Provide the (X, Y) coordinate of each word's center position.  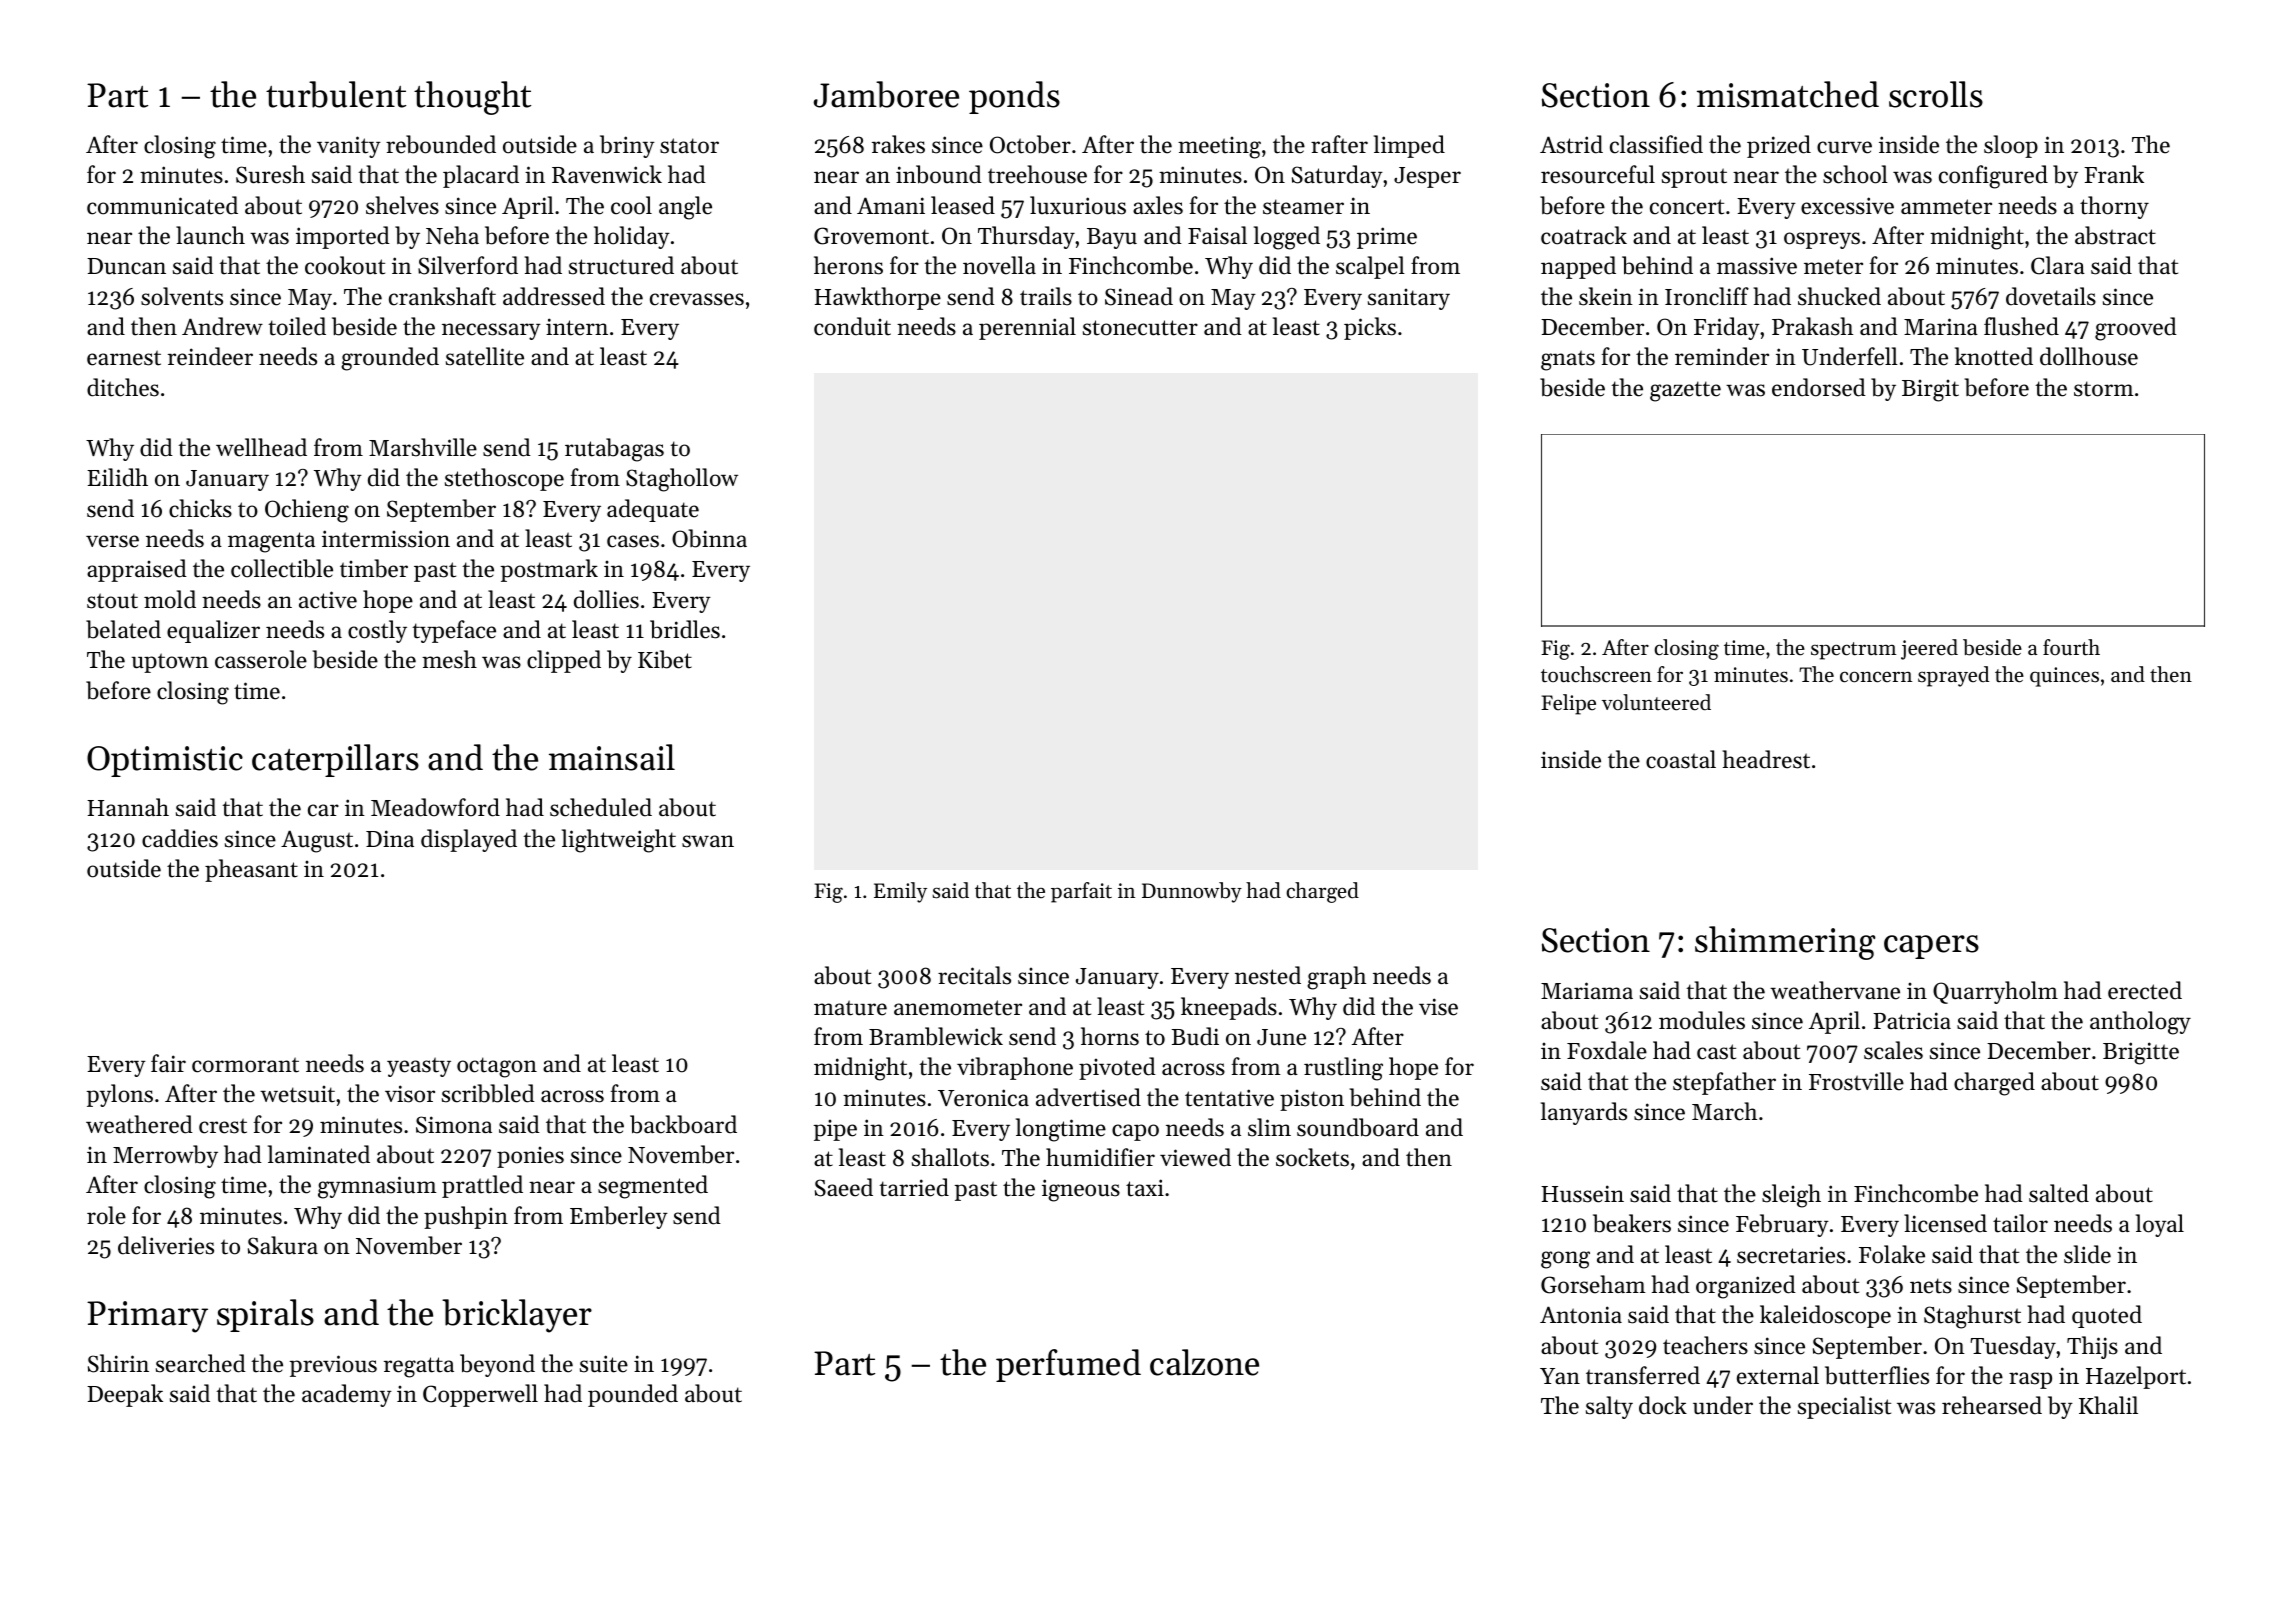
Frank (2114, 174)
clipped (564, 661)
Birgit (1930, 391)
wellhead (261, 447)
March (1724, 1111)
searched (201, 1363)
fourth (2071, 647)
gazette (1685, 391)
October (1030, 144)
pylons (119, 1095)
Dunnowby (1192, 892)
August (317, 841)
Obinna (709, 538)
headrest (1766, 759)
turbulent (336, 94)
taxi (1145, 1188)
